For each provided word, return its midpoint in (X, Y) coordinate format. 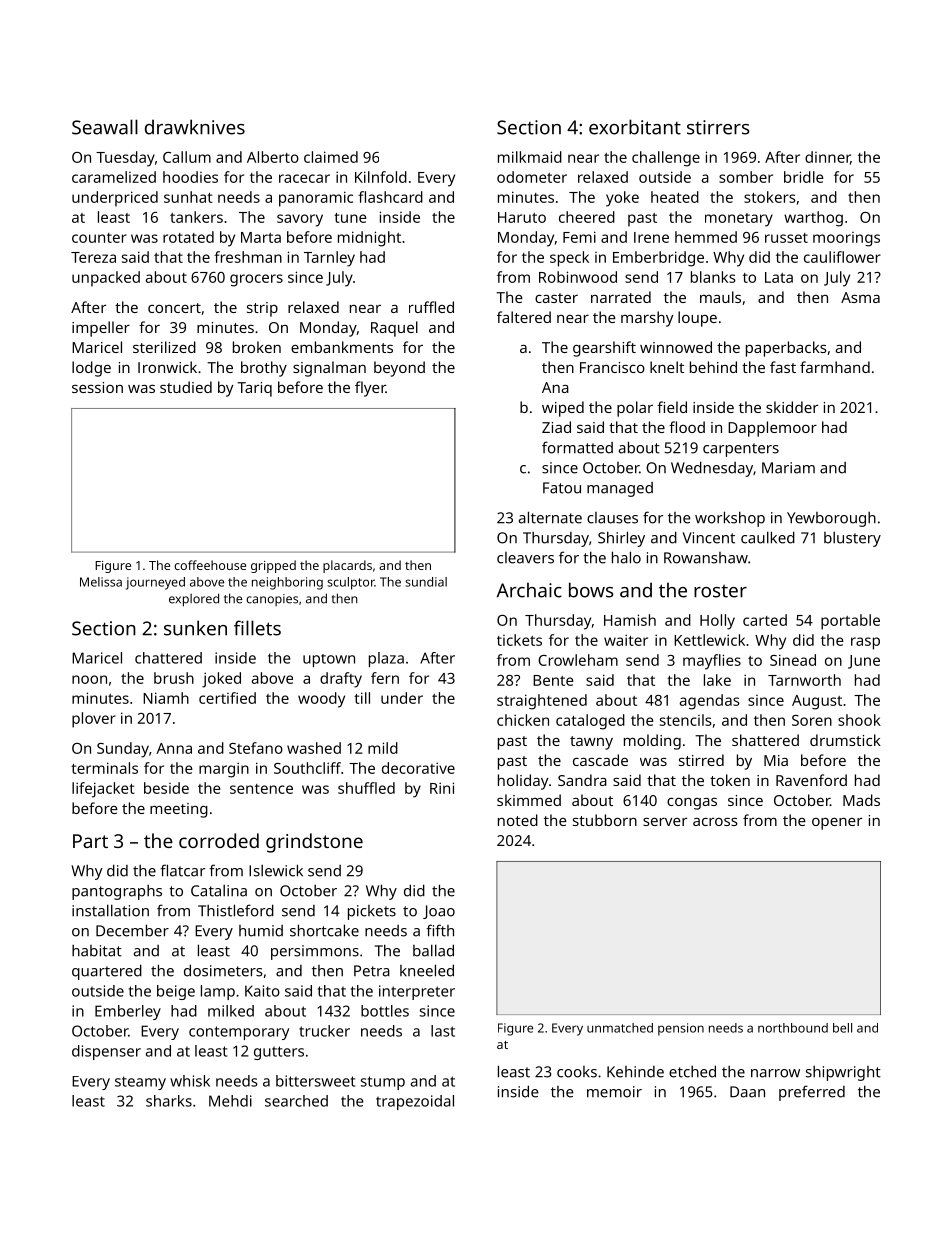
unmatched (620, 1028)
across (715, 821)
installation (110, 910)
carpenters (741, 450)
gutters (279, 1053)
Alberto (273, 157)
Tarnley (329, 259)
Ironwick (167, 367)
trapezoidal (415, 1102)
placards (347, 566)
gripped (273, 566)
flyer (370, 389)
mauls (720, 297)
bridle (804, 177)
